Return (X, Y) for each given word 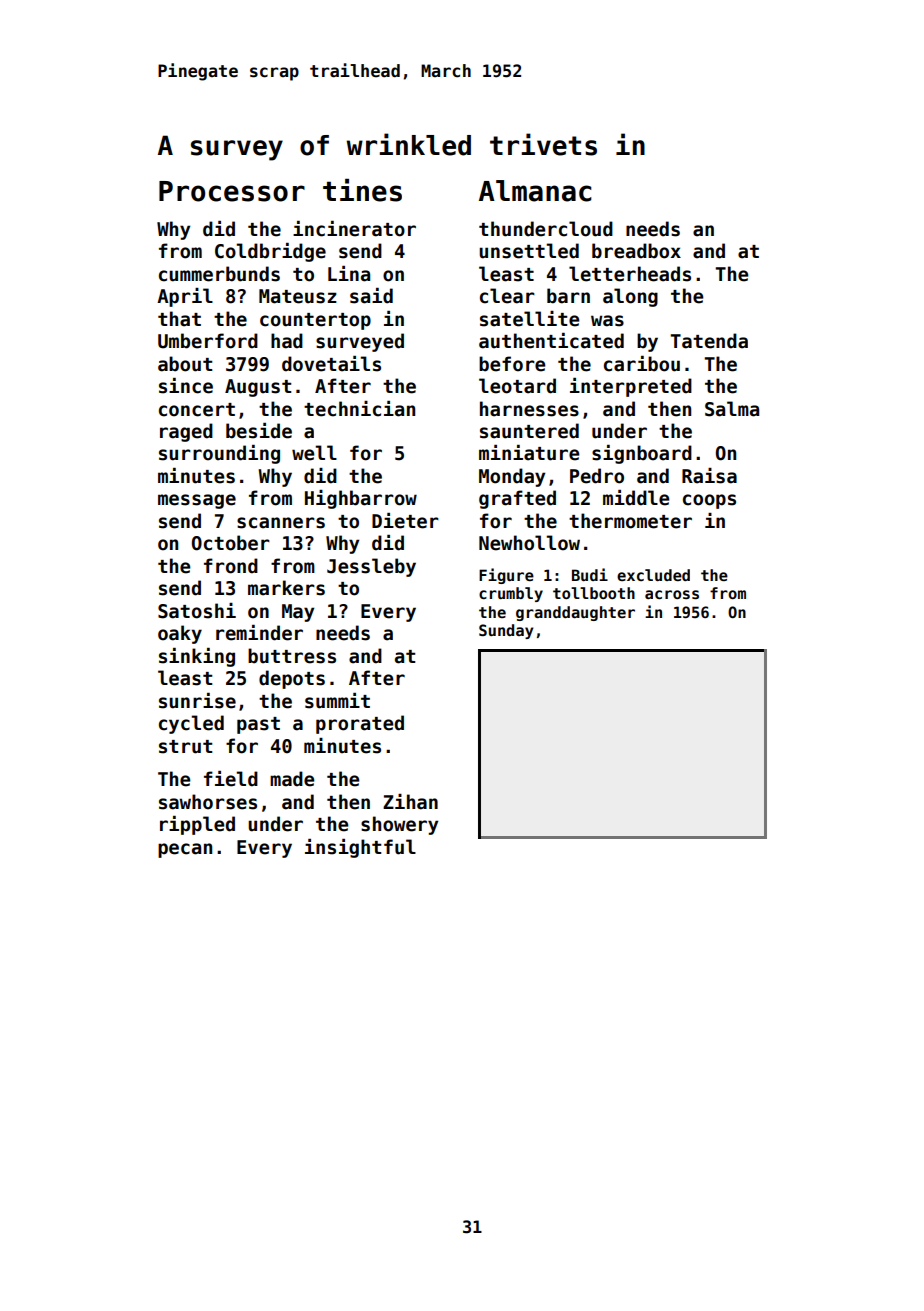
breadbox (636, 251)
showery (399, 825)
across (672, 594)
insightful (360, 848)
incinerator (354, 229)
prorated (360, 724)
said (371, 296)
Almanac (535, 191)
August (258, 388)
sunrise (197, 701)
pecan (185, 850)
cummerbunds (219, 274)
